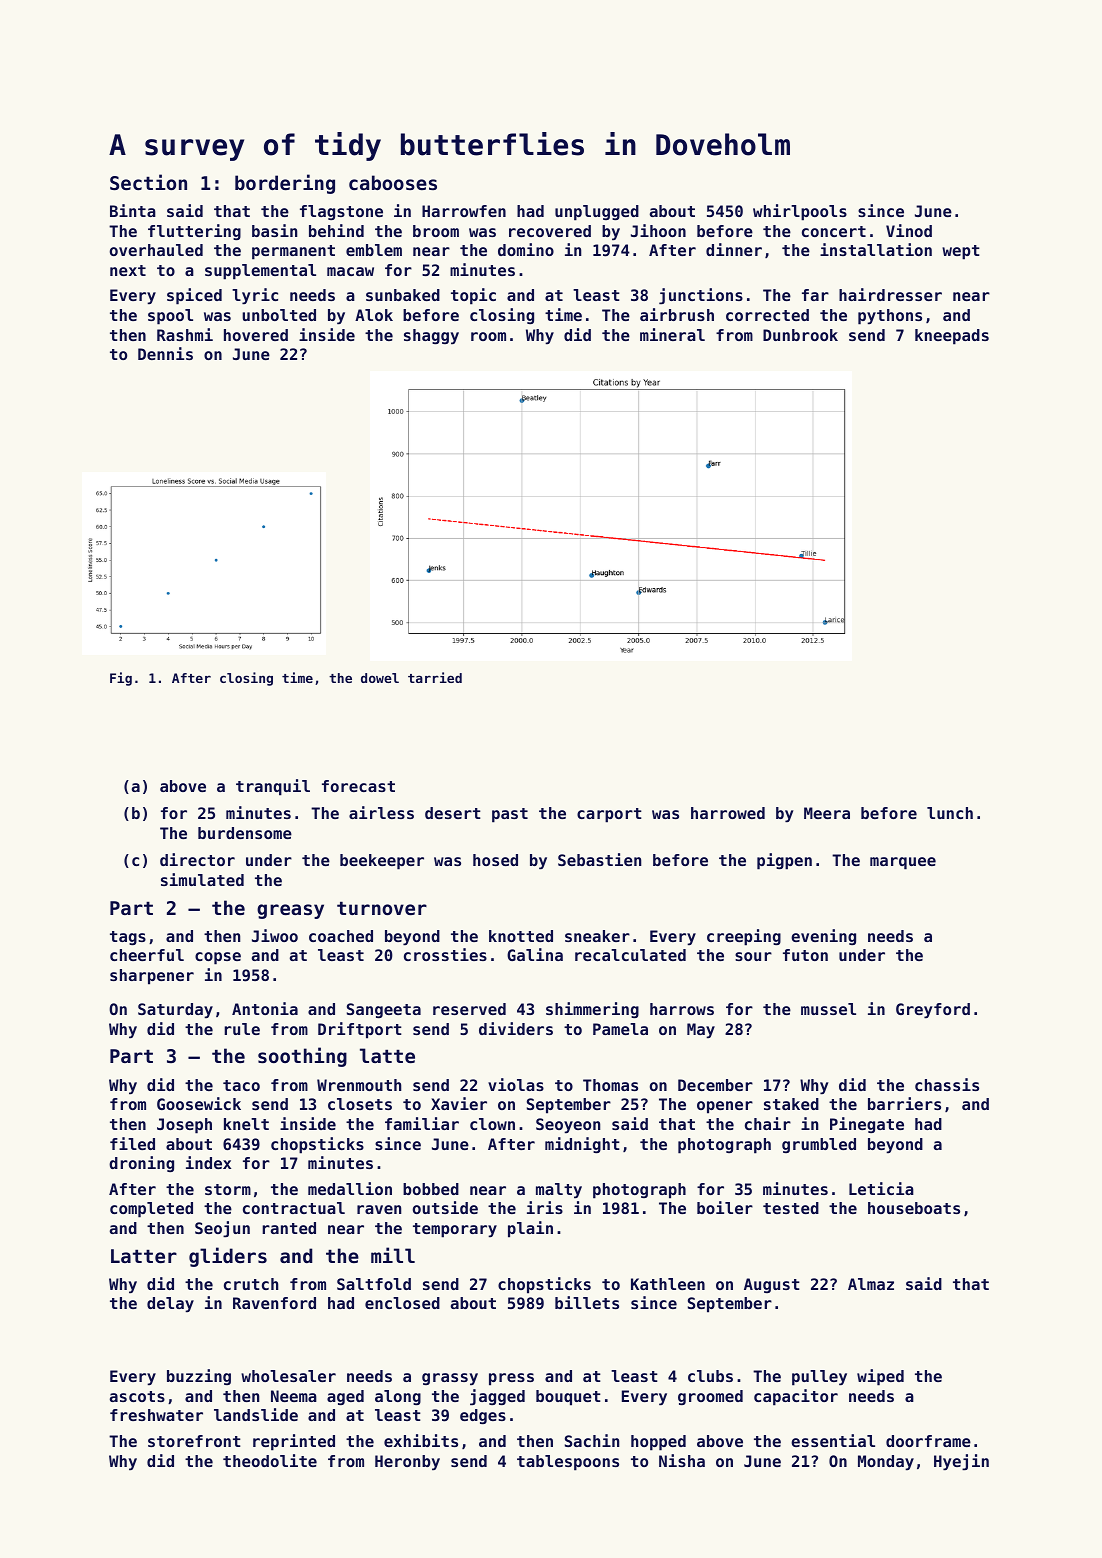  Describe the element at coordinates (341, 212) in the screenshot. I see `flagstone` at that location.
